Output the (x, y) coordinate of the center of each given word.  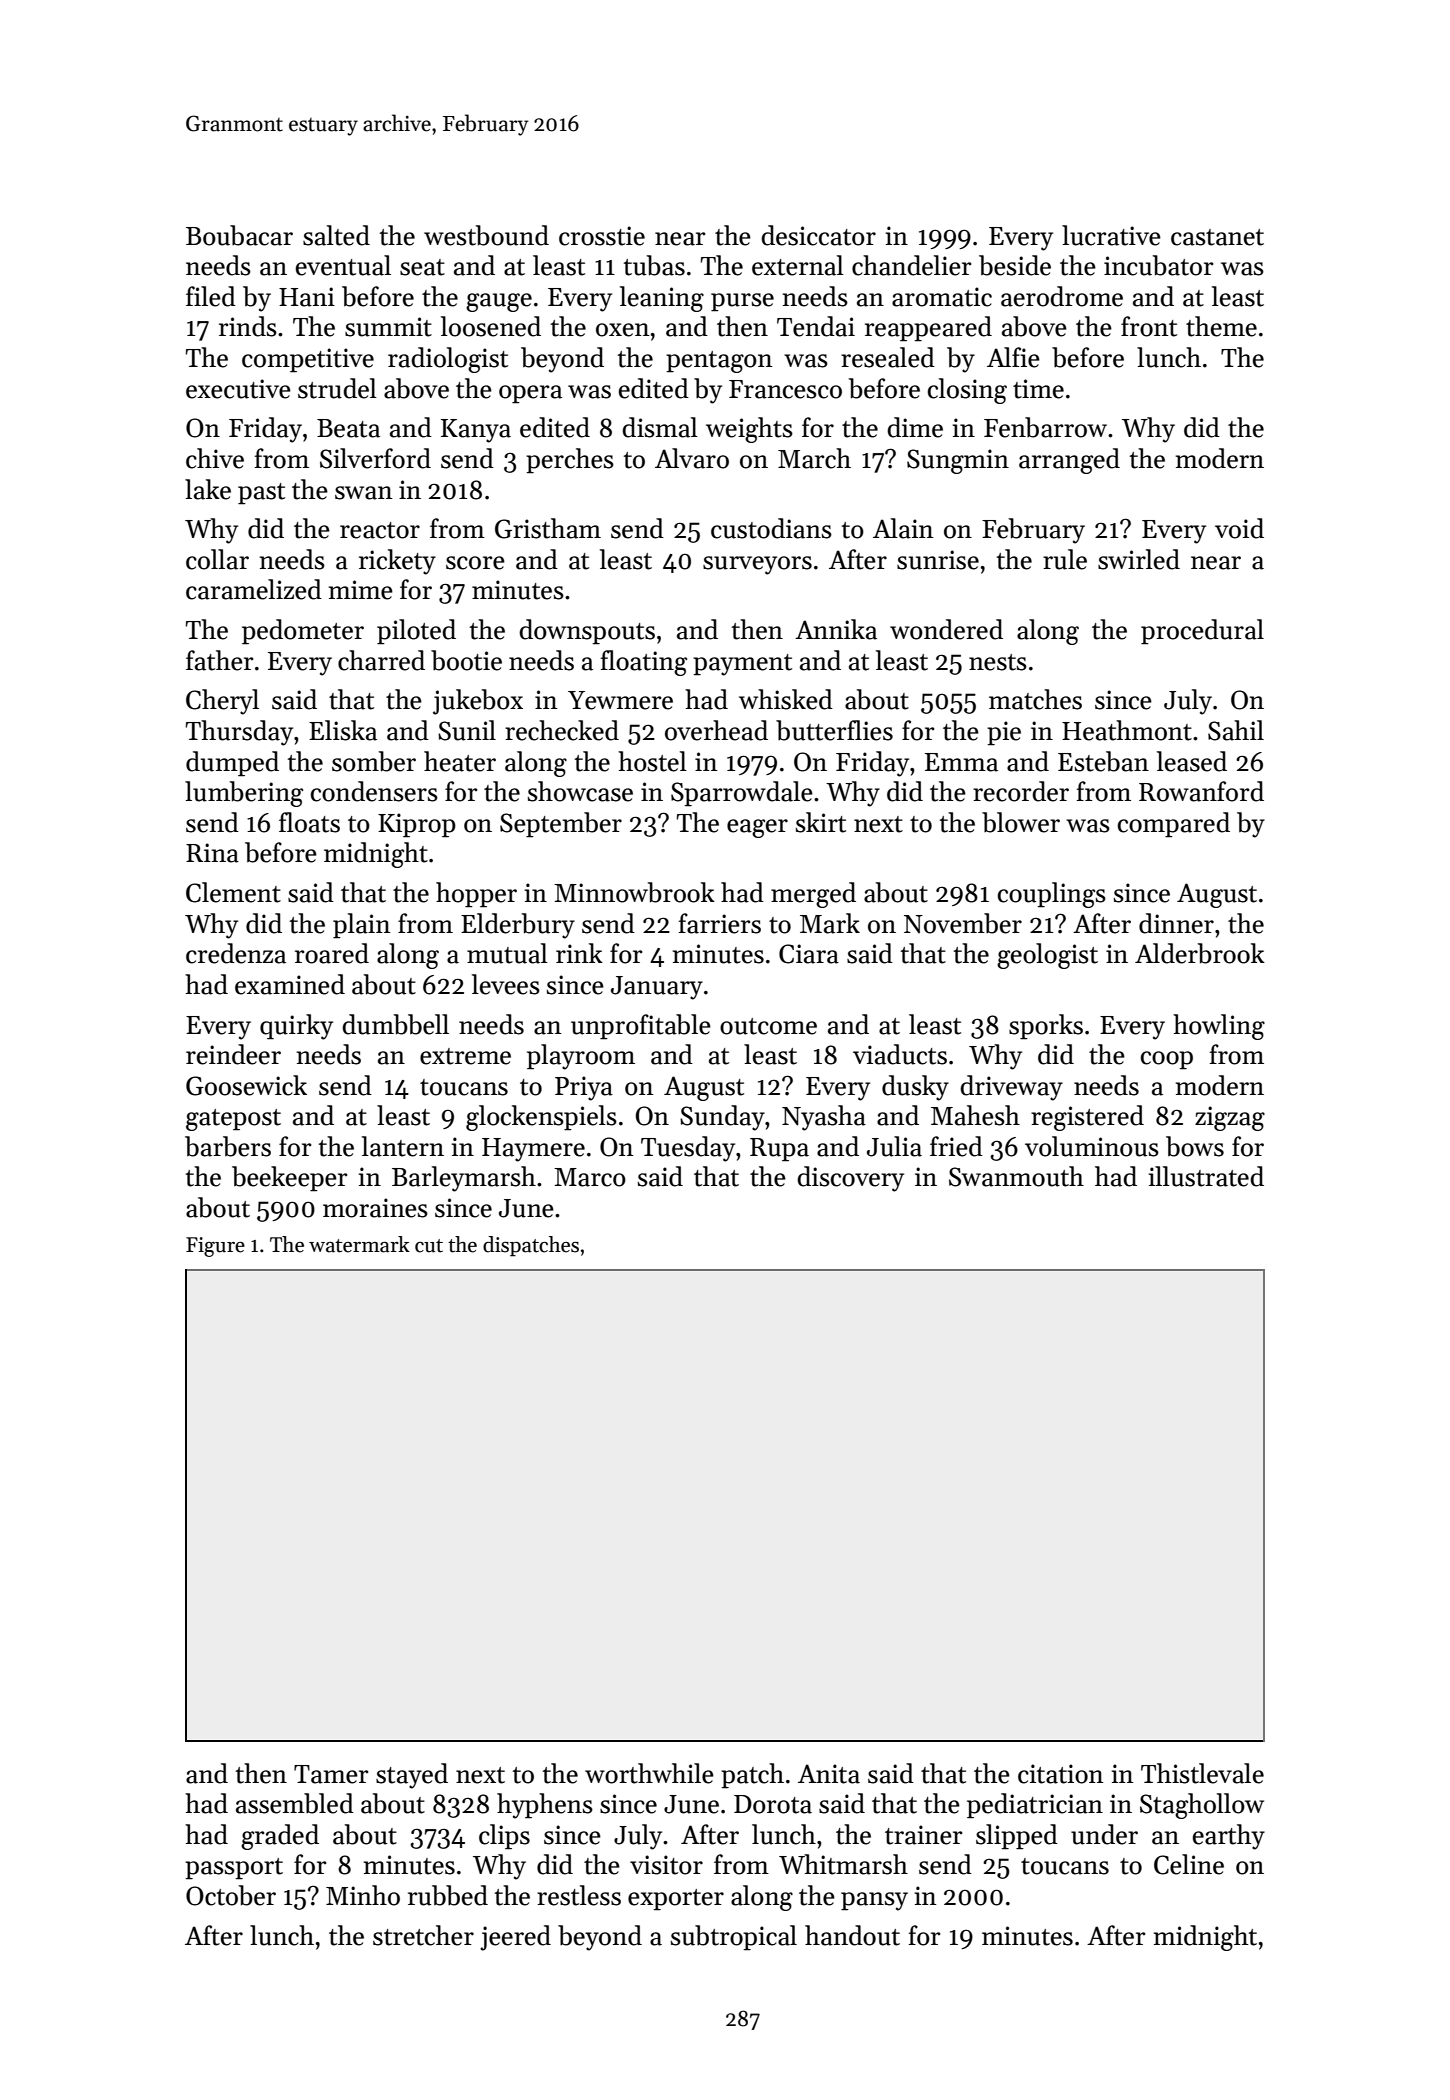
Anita (829, 1774)
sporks (1046, 1027)
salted (336, 235)
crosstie (602, 236)
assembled (295, 1803)
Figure (215, 1247)
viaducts (900, 1054)
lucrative (1111, 235)
